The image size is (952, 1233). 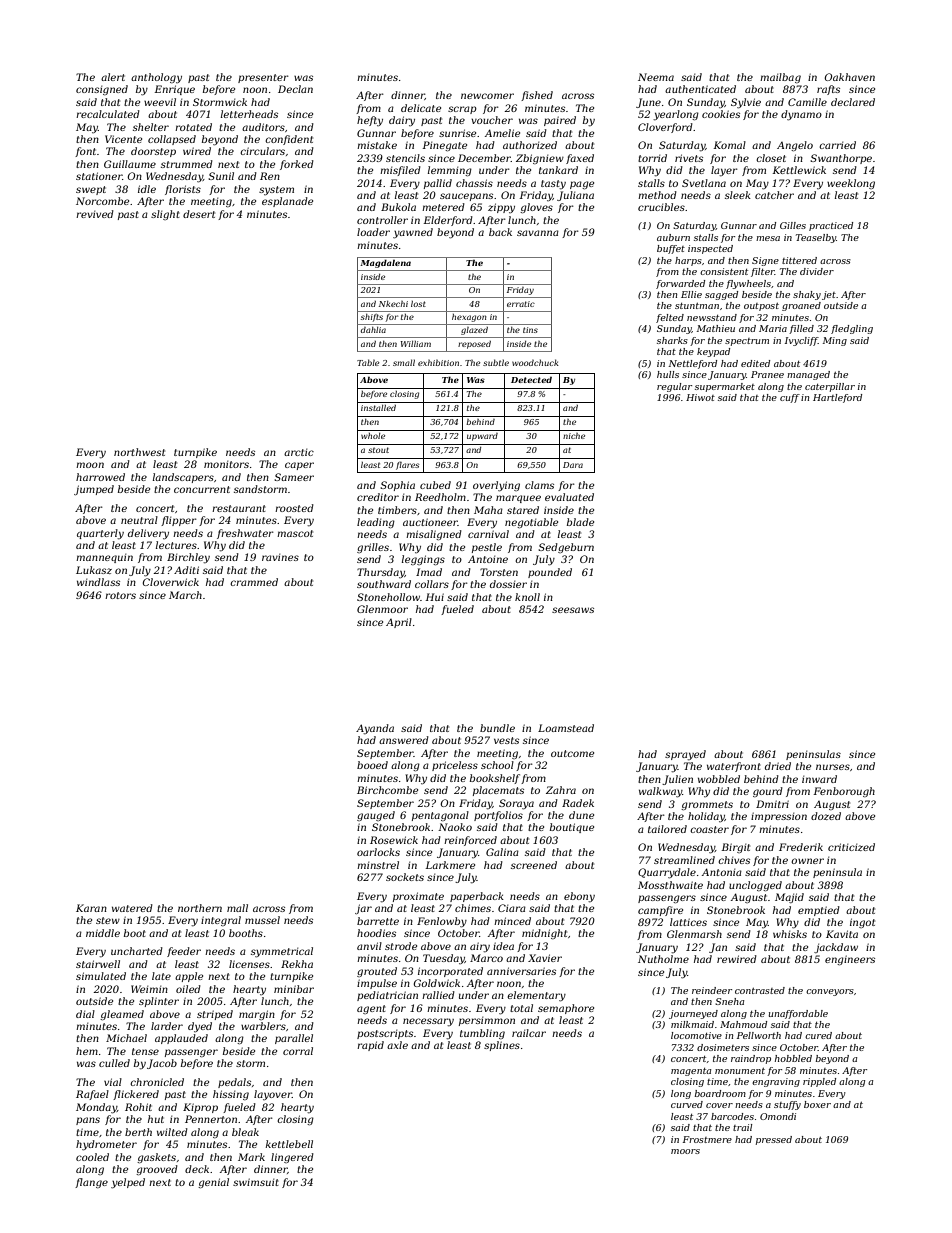 I want to click on school, so click(x=497, y=765).
